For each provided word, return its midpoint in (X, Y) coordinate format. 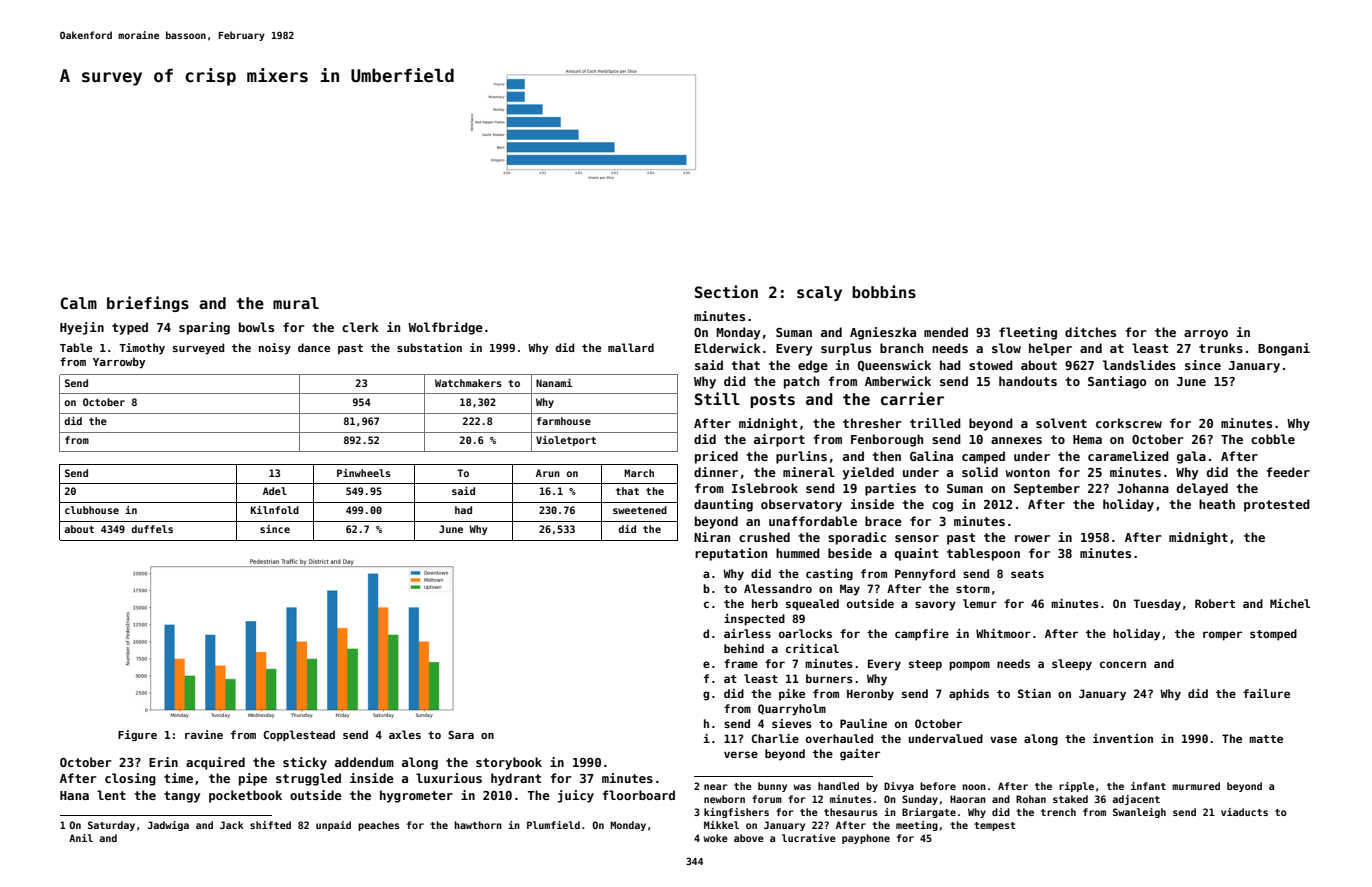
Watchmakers (468, 383)
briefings (148, 304)
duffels (152, 529)
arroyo (1206, 335)
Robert (1215, 603)
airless (747, 633)
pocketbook (245, 796)
